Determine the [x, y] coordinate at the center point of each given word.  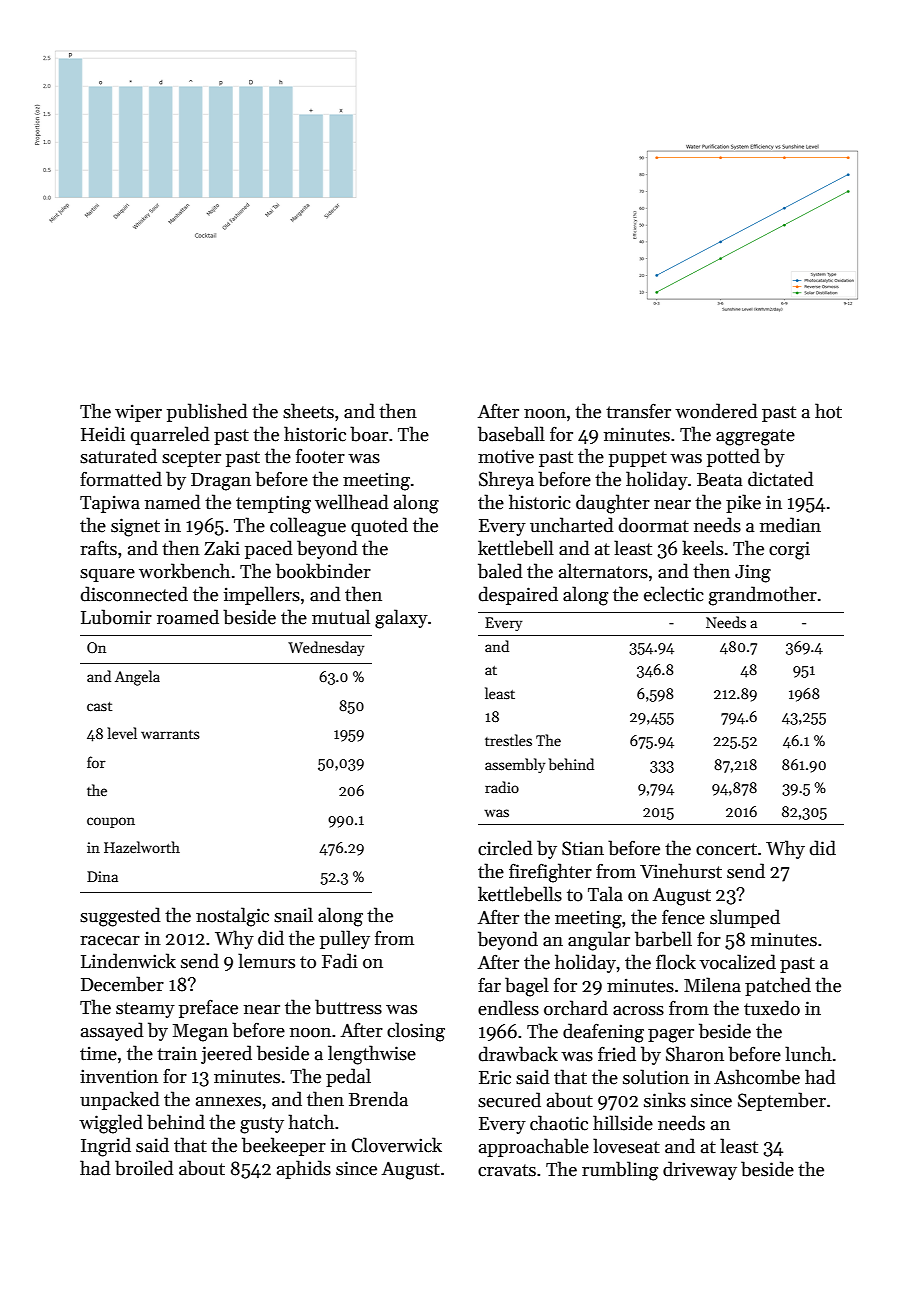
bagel [527, 987]
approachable [534, 1147]
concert [726, 849]
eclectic [674, 594]
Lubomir [116, 617]
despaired [518, 595]
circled [505, 848]
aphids [304, 1169]
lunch [808, 1054]
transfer [638, 411]
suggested [120, 917]
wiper [138, 413]
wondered [716, 411]
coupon [111, 822]
